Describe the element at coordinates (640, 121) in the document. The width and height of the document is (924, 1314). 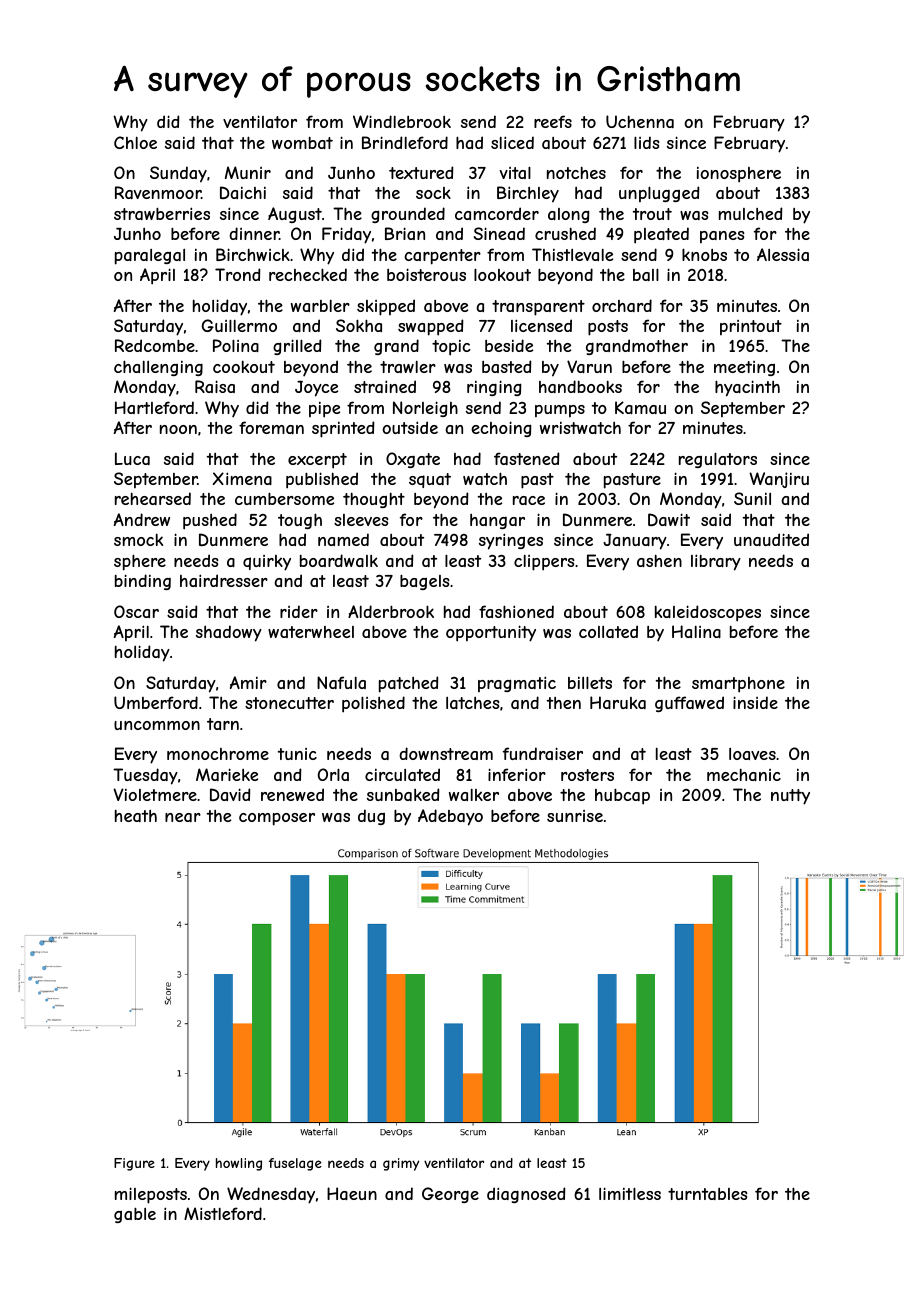
I see `Uchenna` at that location.
